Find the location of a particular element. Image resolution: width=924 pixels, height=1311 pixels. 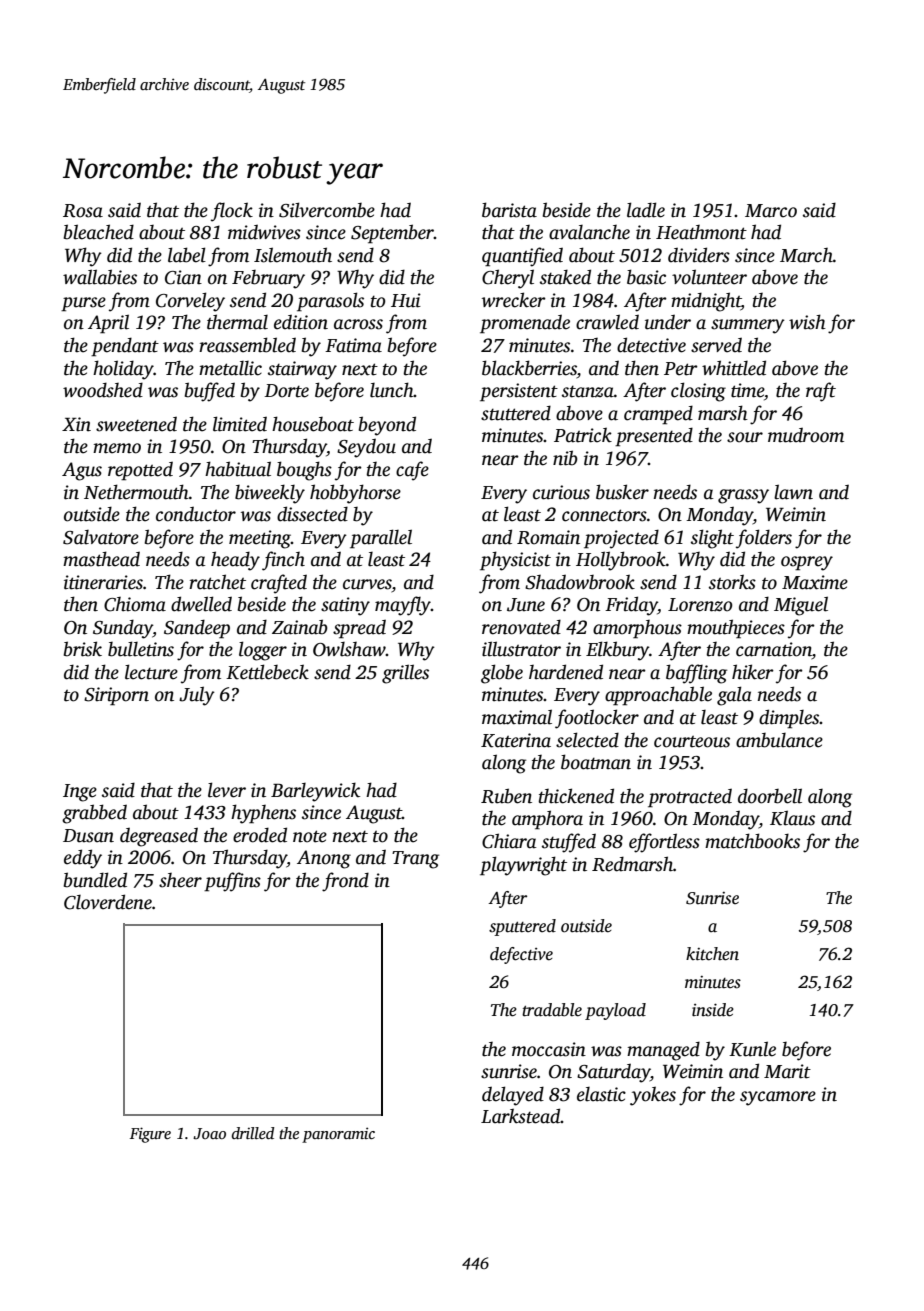

Trang is located at coordinates (415, 860).
